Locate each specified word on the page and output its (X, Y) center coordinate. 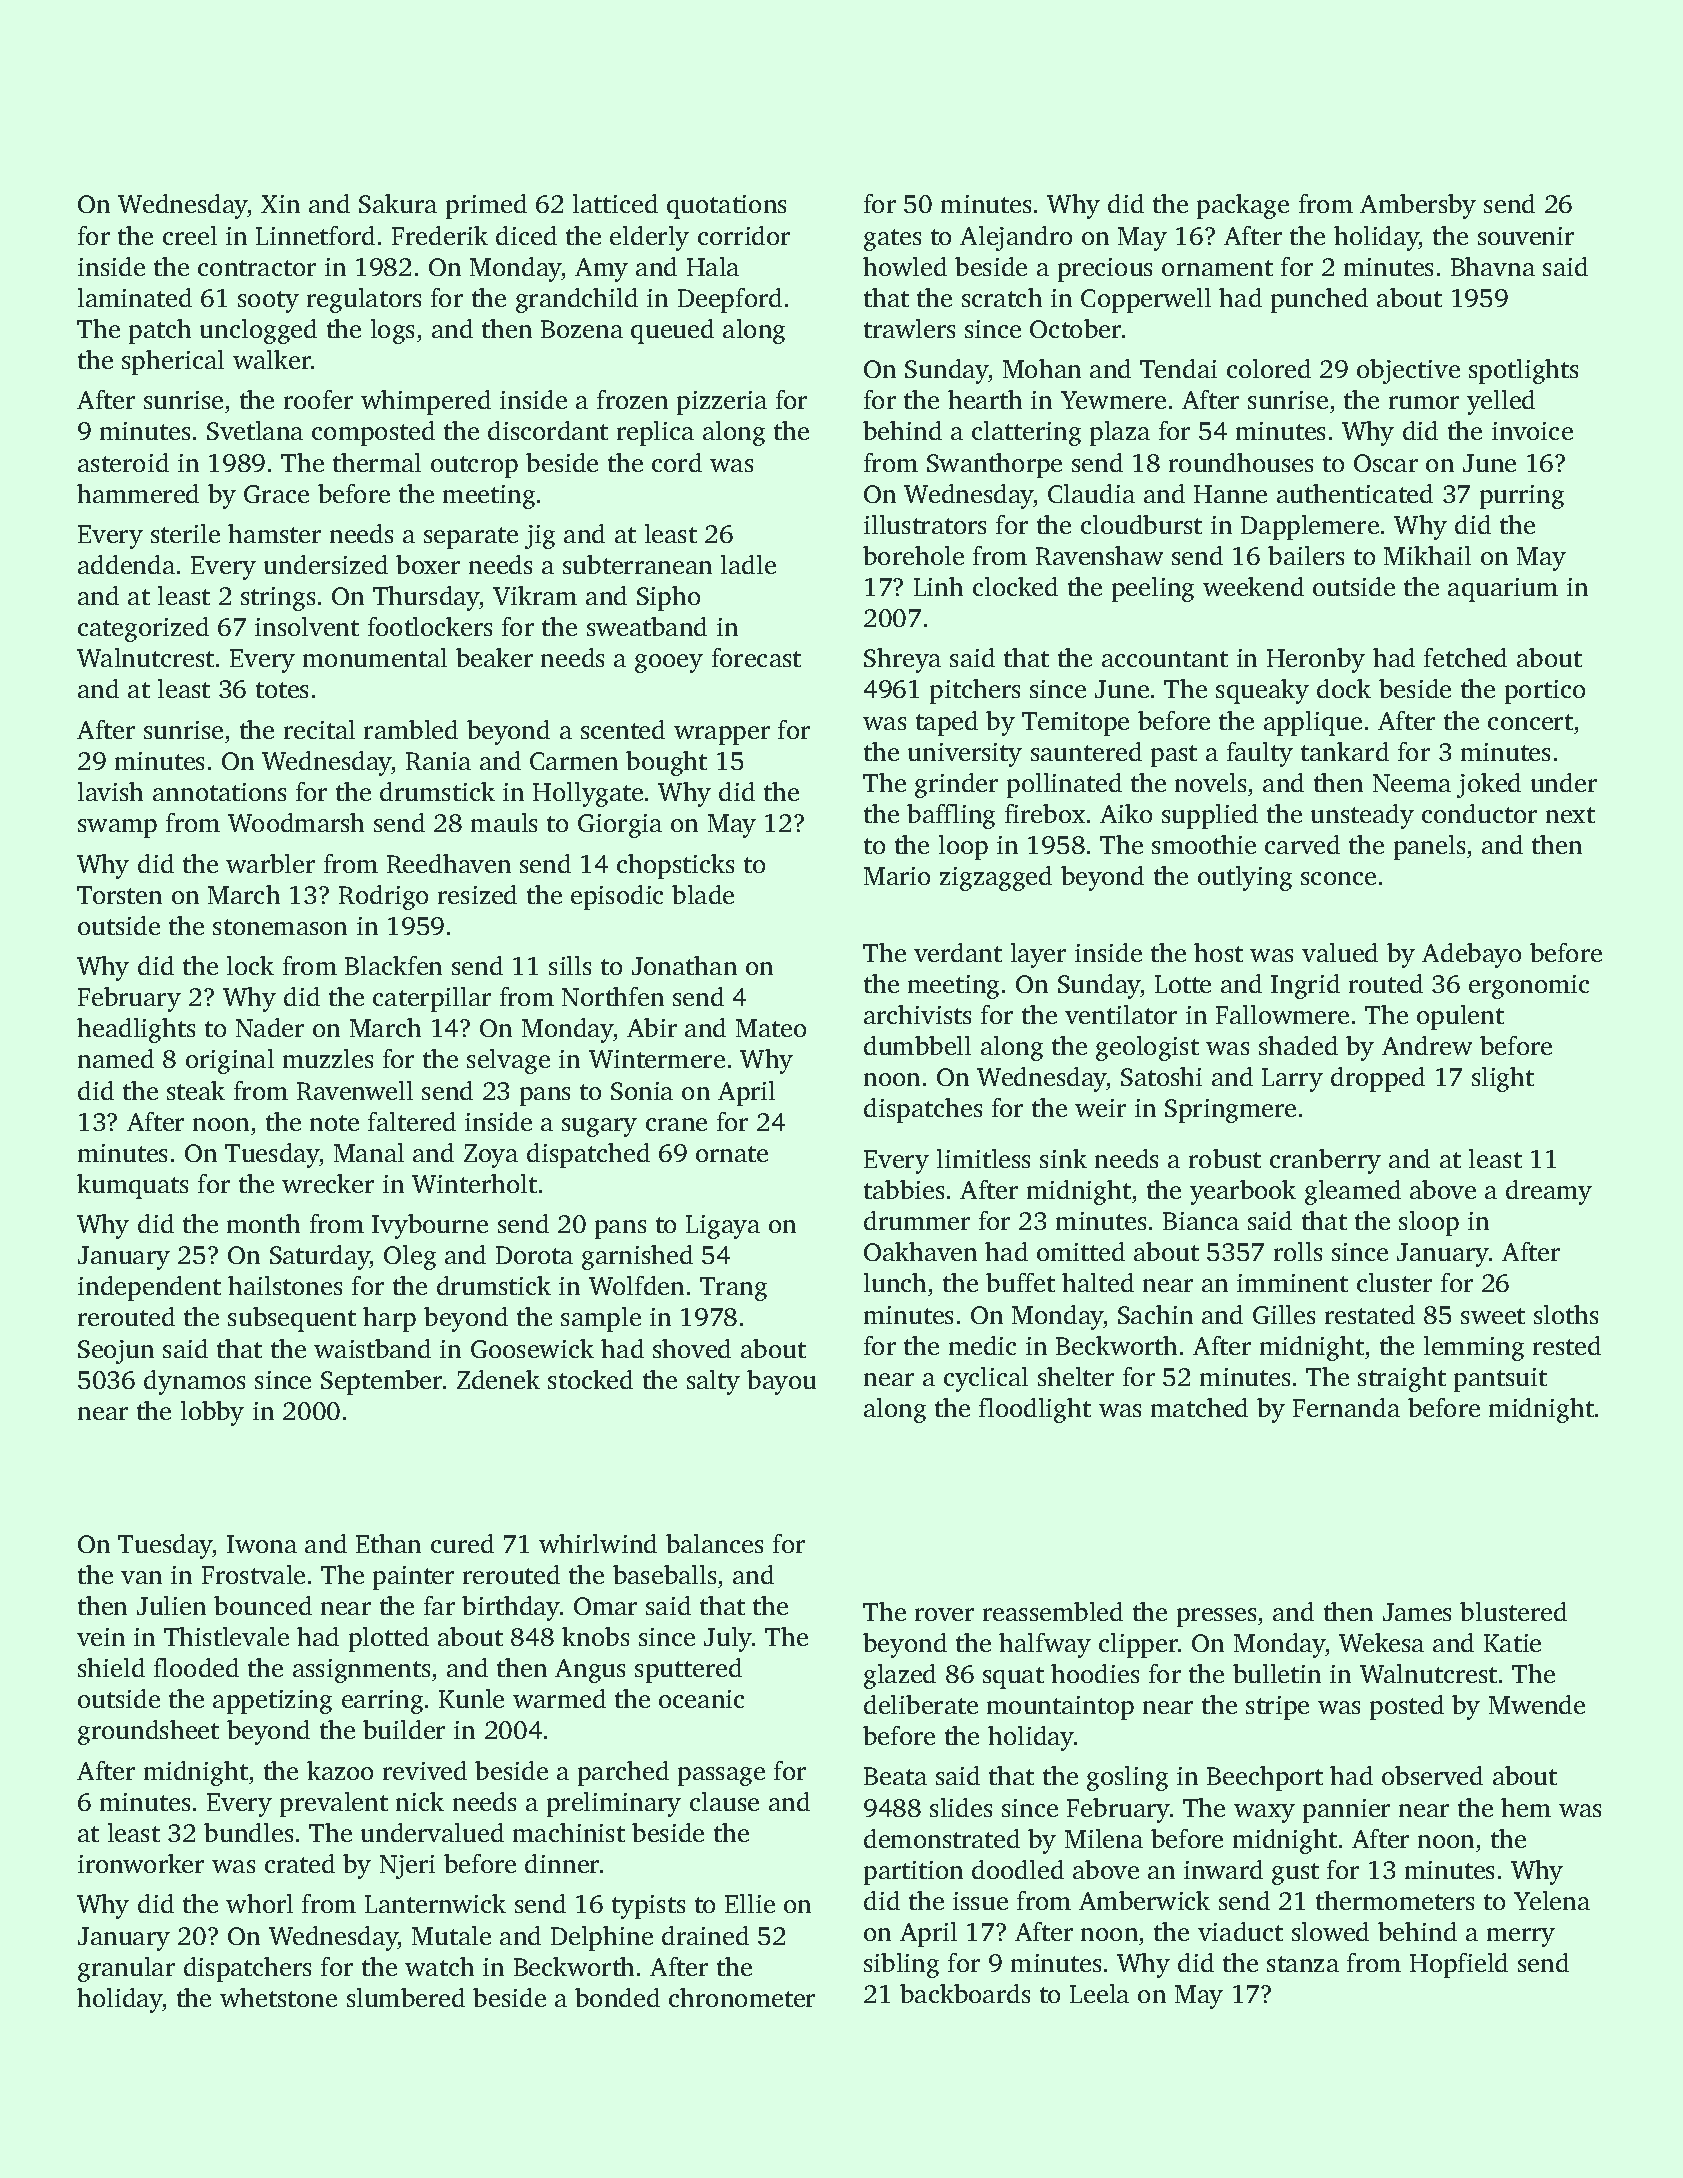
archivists (917, 1014)
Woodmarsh (296, 822)
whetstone (278, 1997)
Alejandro (1016, 238)
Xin (280, 204)
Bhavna (1493, 266)
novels (1210, 782)
